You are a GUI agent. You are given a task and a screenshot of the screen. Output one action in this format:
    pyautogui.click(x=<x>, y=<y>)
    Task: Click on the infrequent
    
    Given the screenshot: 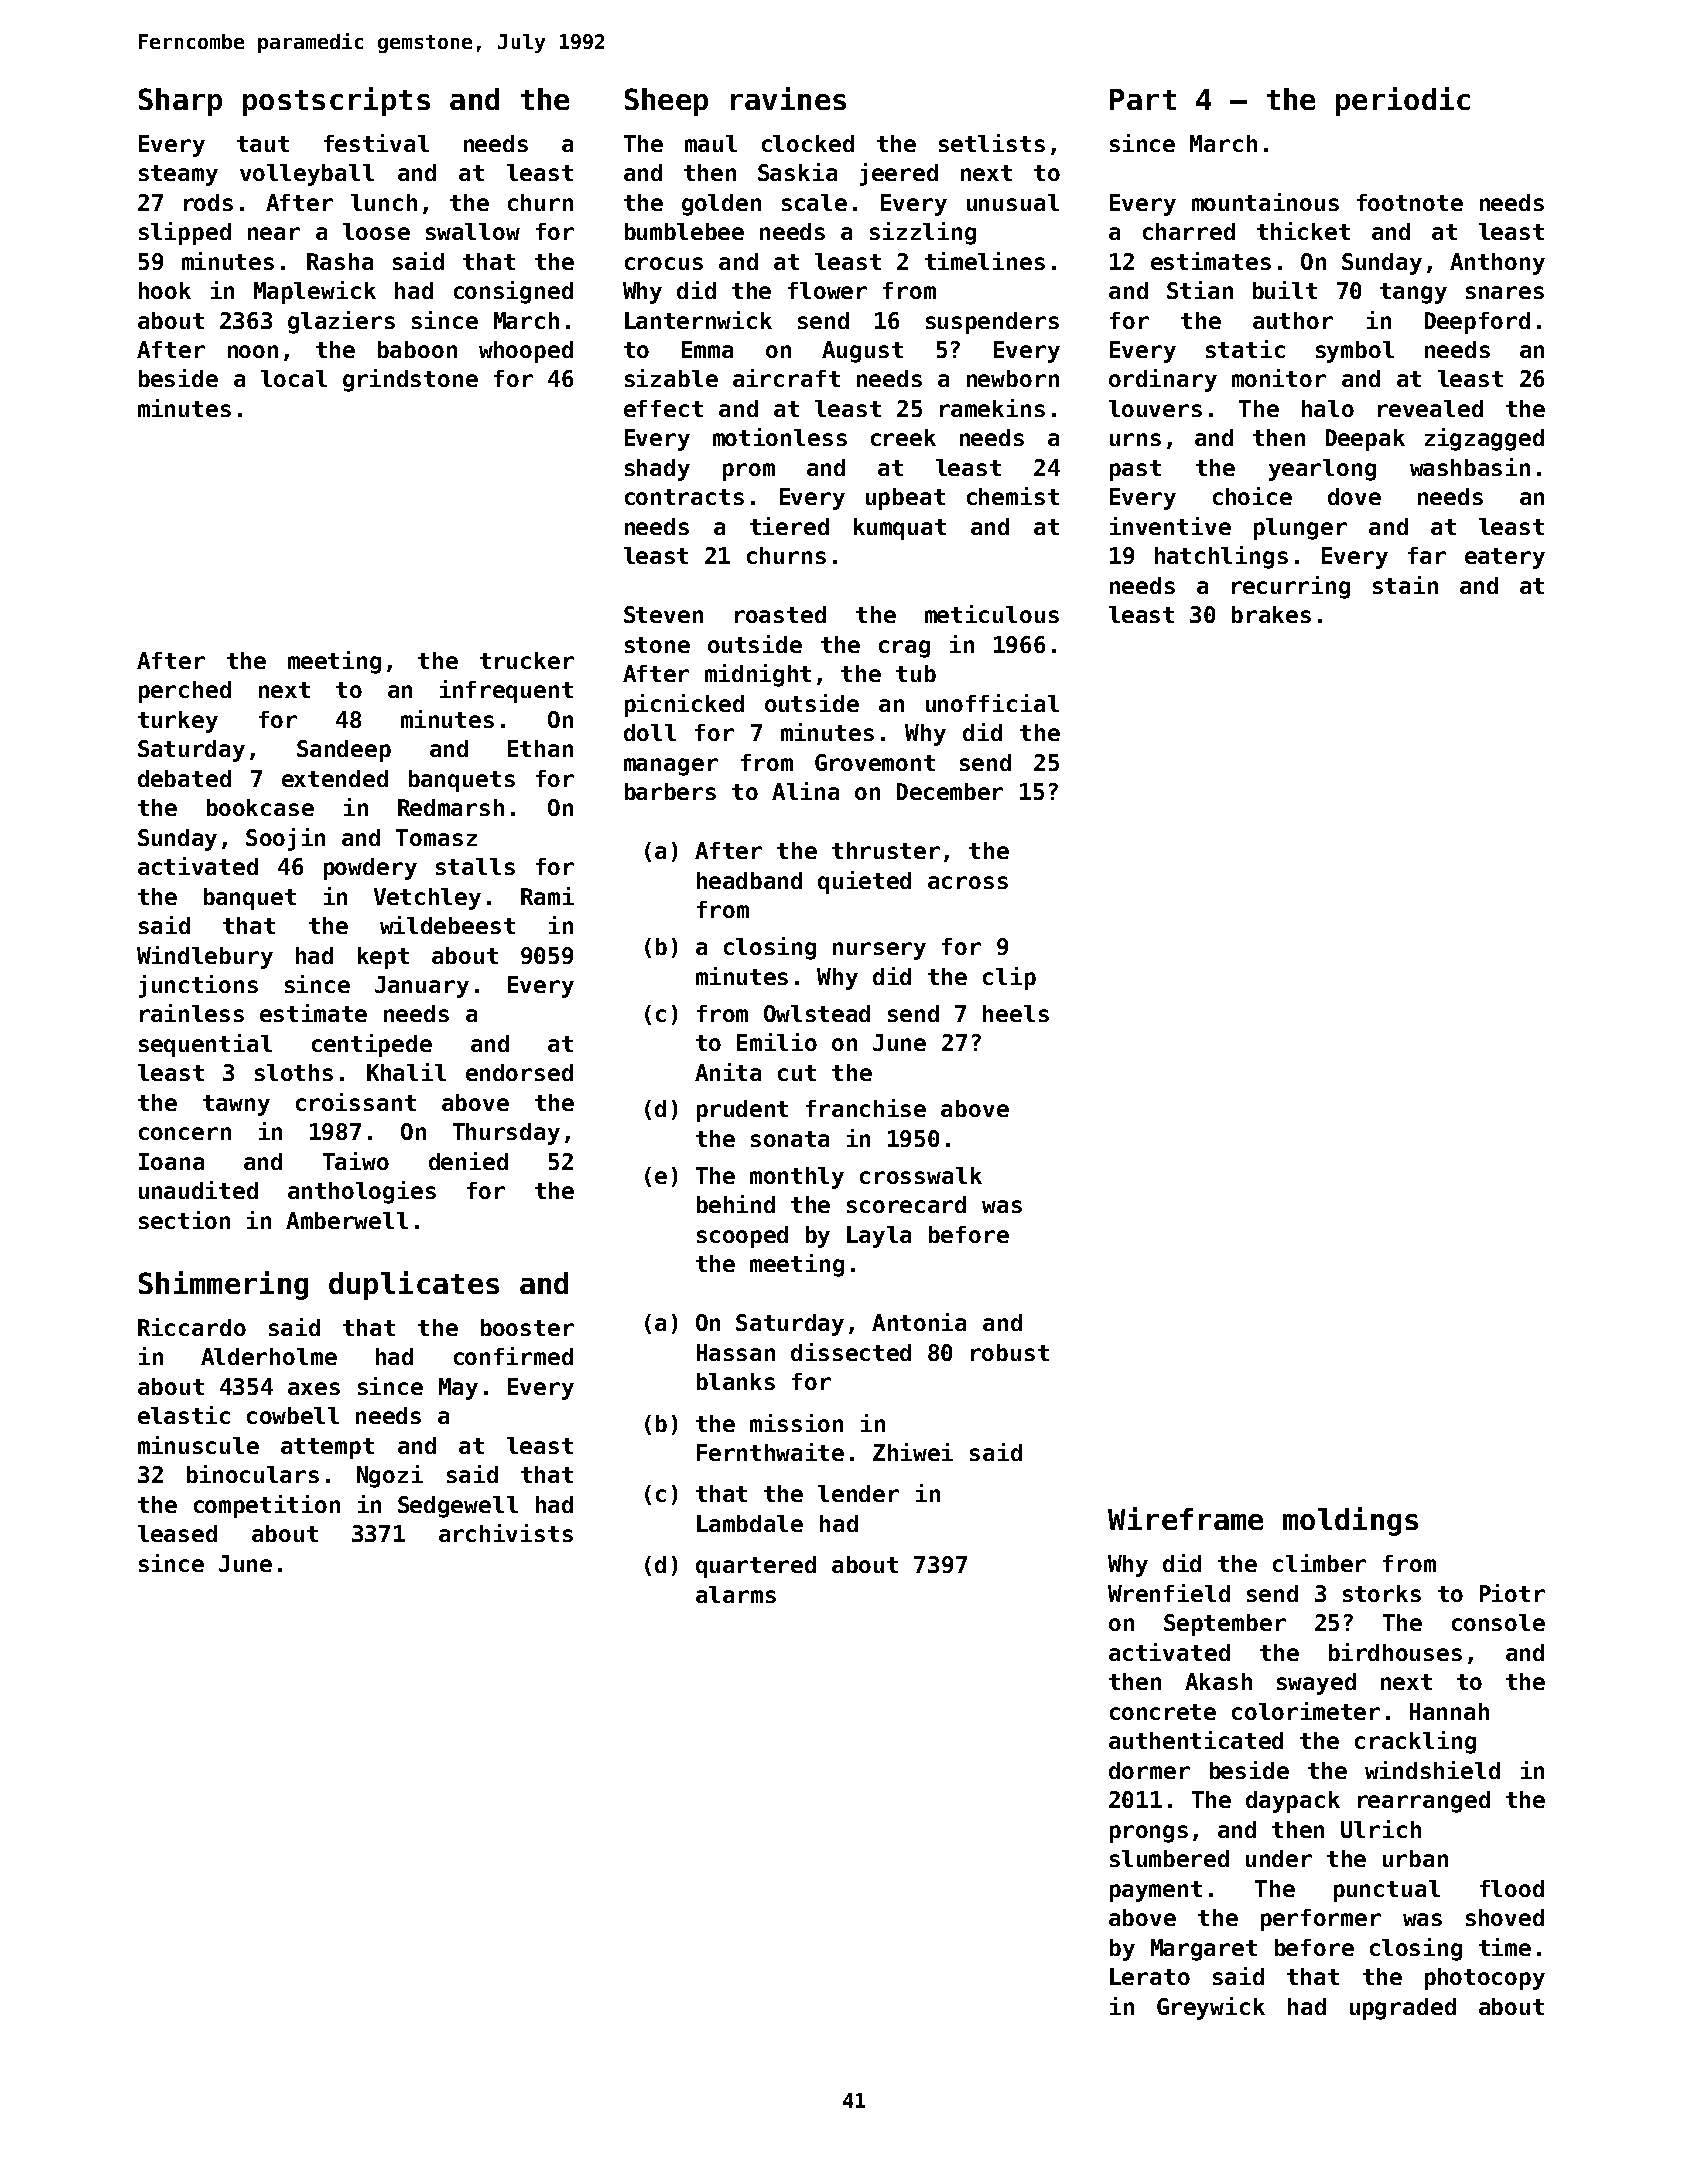 What is the action you would take?
    pyautogui.click(x=506, y=691)
